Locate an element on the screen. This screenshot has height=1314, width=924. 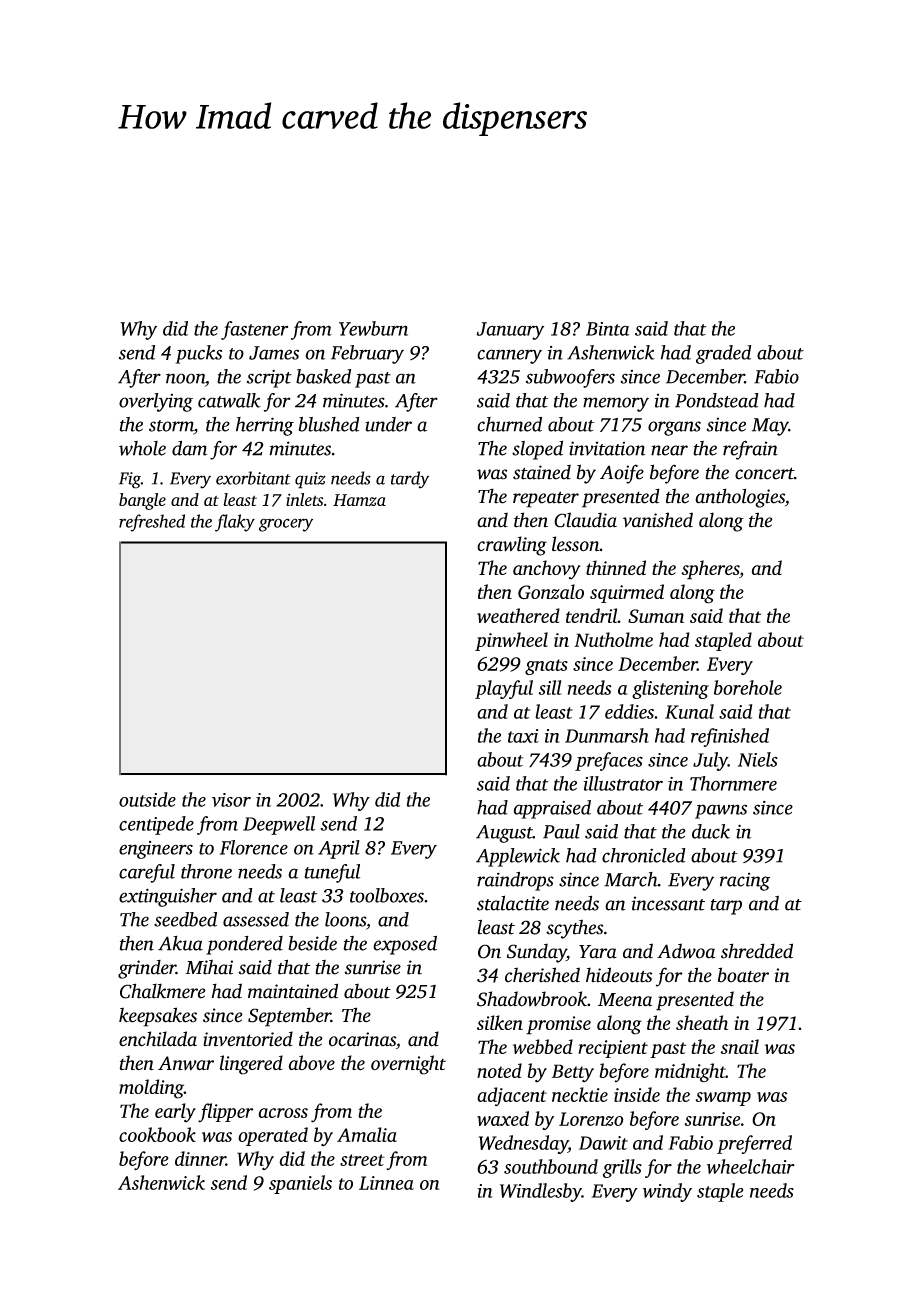
graded is located at coordinates (724, 354).
